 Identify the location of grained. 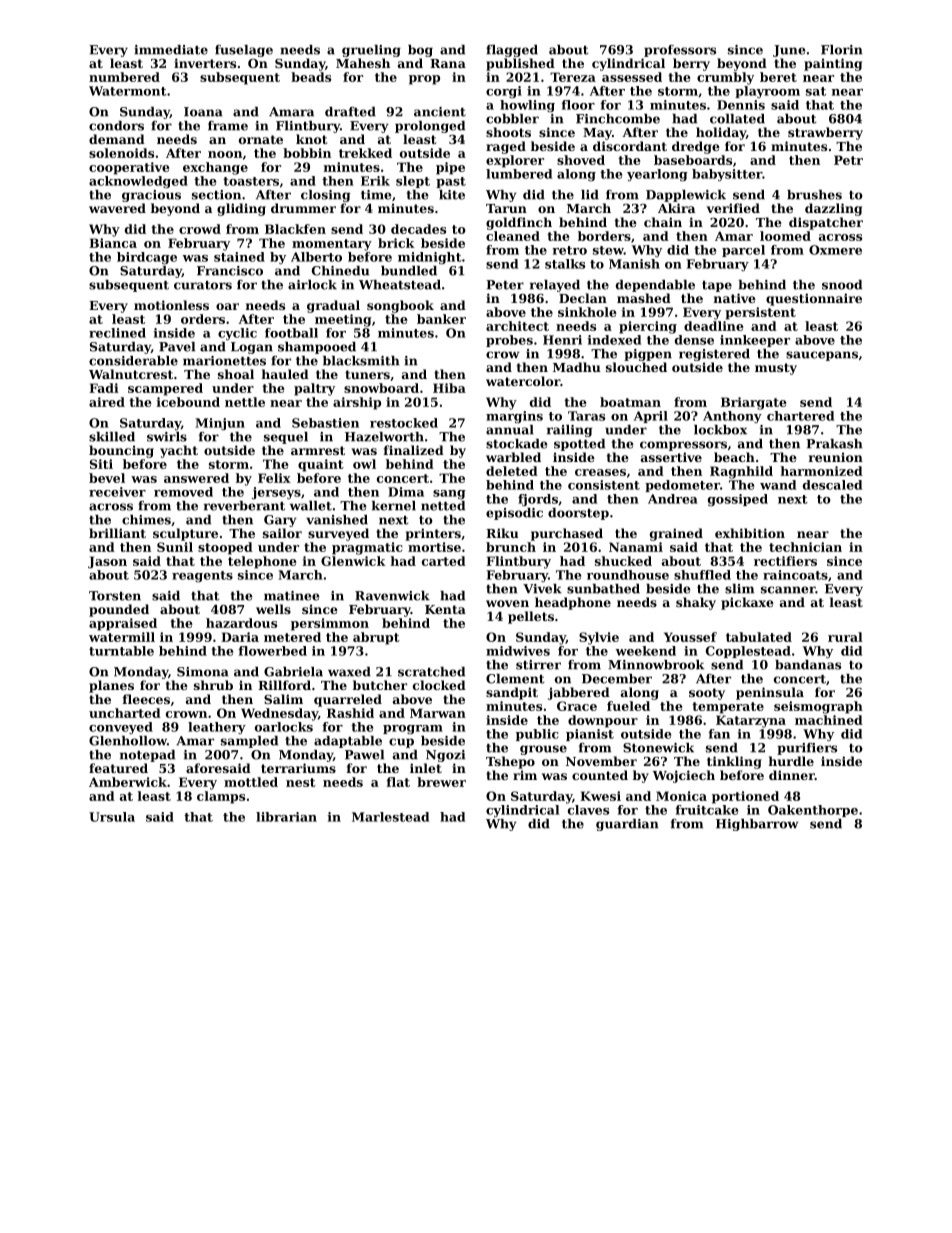
(676, 534).
